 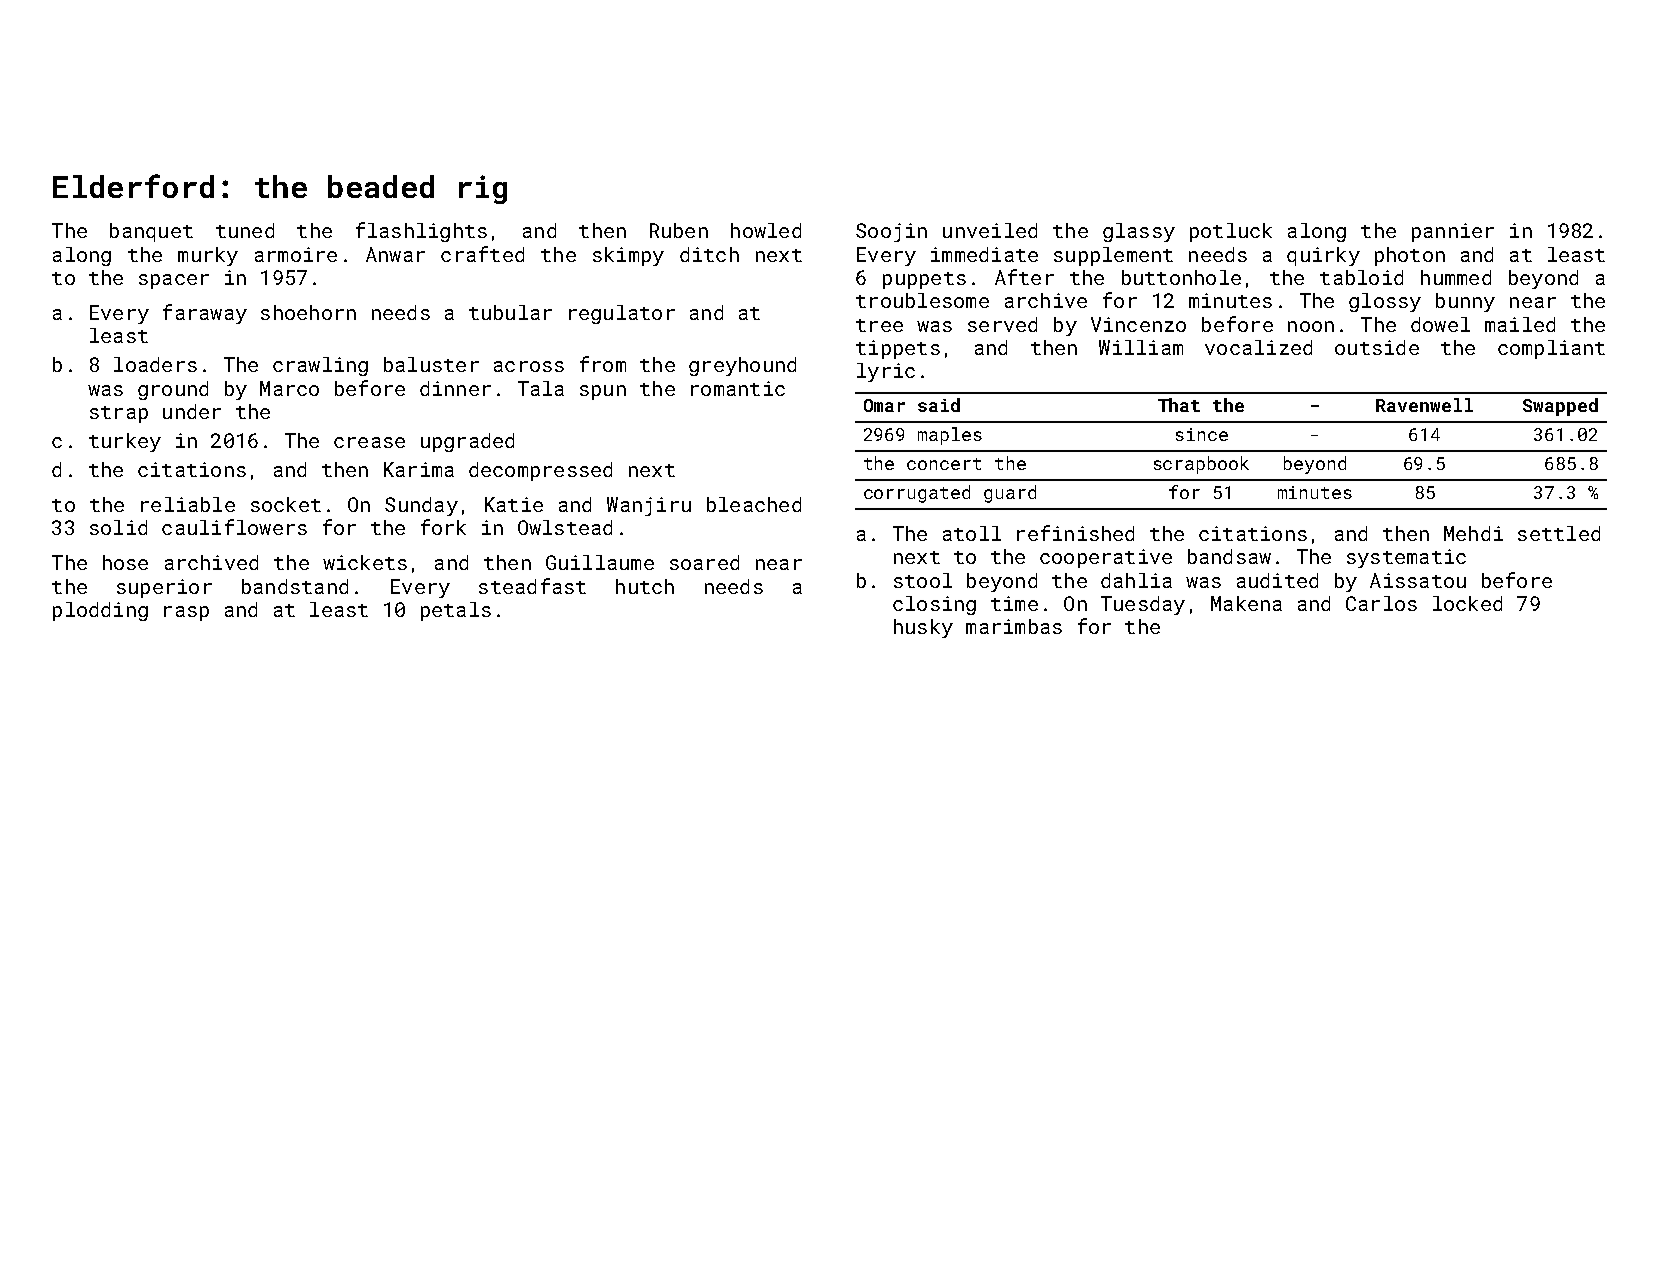 I want to click on murky, so click(x=208, y=256).
